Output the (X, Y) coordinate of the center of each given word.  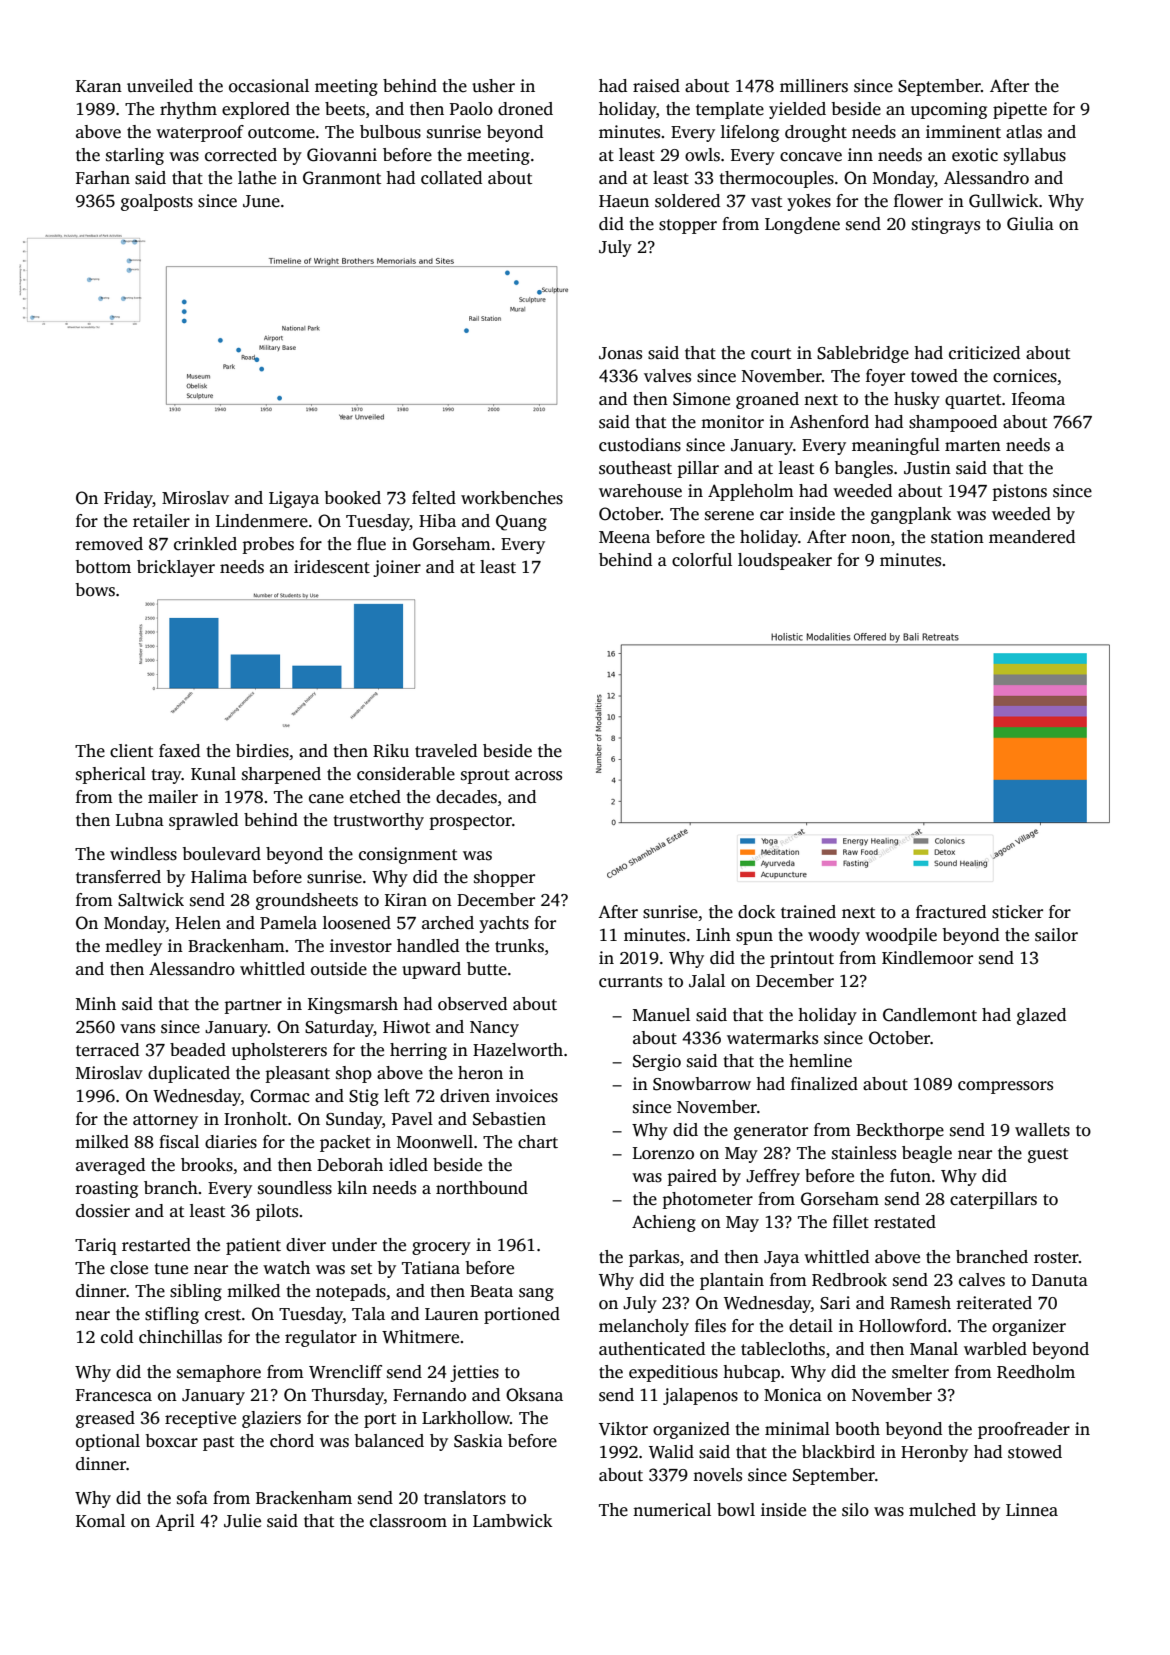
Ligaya (294, 499)
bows (95, 590)
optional (108, 1442)
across (538, 776)
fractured (951, 912)
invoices (527, 1096)
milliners (814, 86)
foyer (885, 377)
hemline (820, 1061)
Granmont (342, 178)
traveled (446, 751)
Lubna (140, 820)
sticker (1017, 912)
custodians (640, 445)
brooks (207, 1165)
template (730, 110)
